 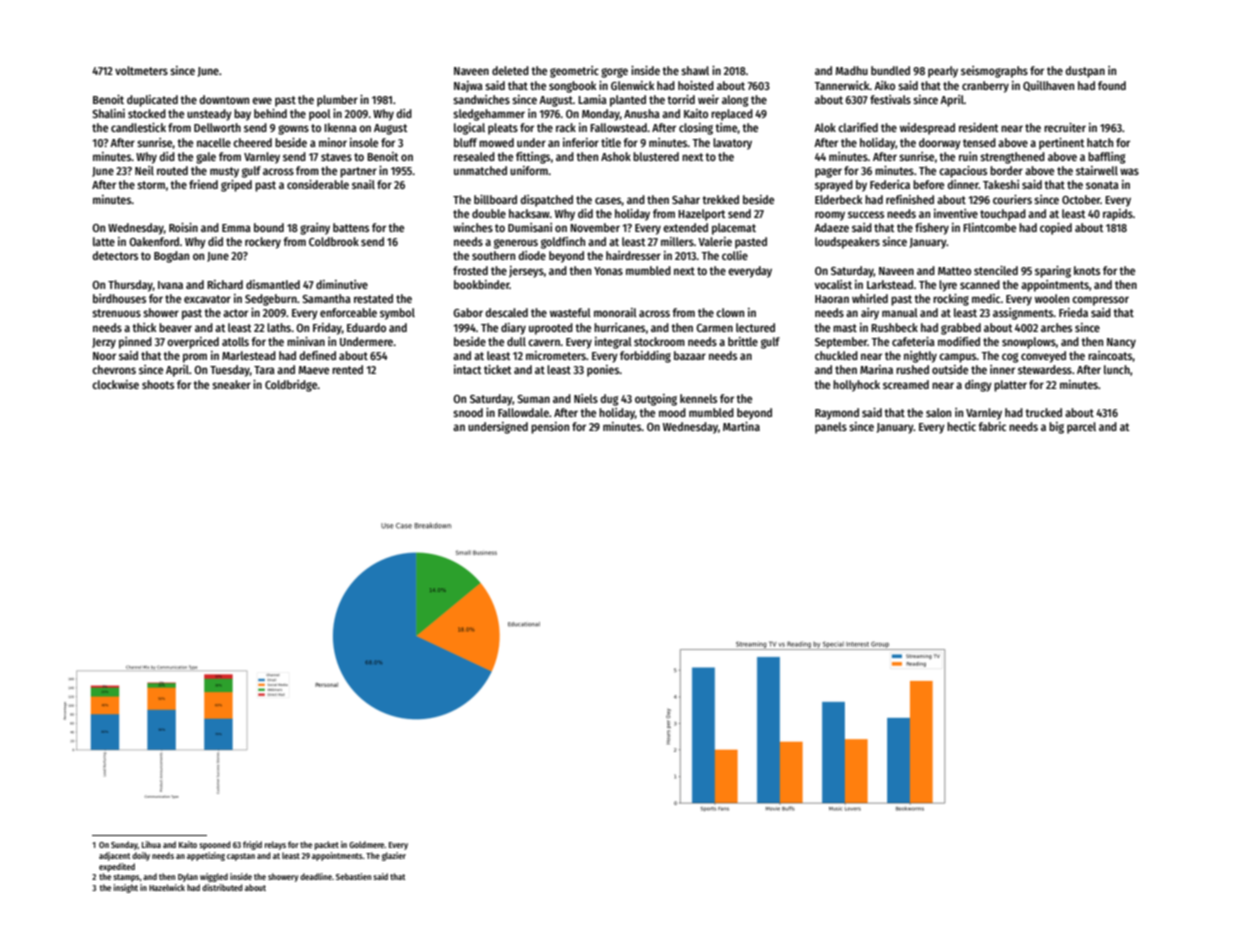 What do you see at coordinates (870, 314) in the screenshot?
I see `airy` at bounding box center [870, 314].
